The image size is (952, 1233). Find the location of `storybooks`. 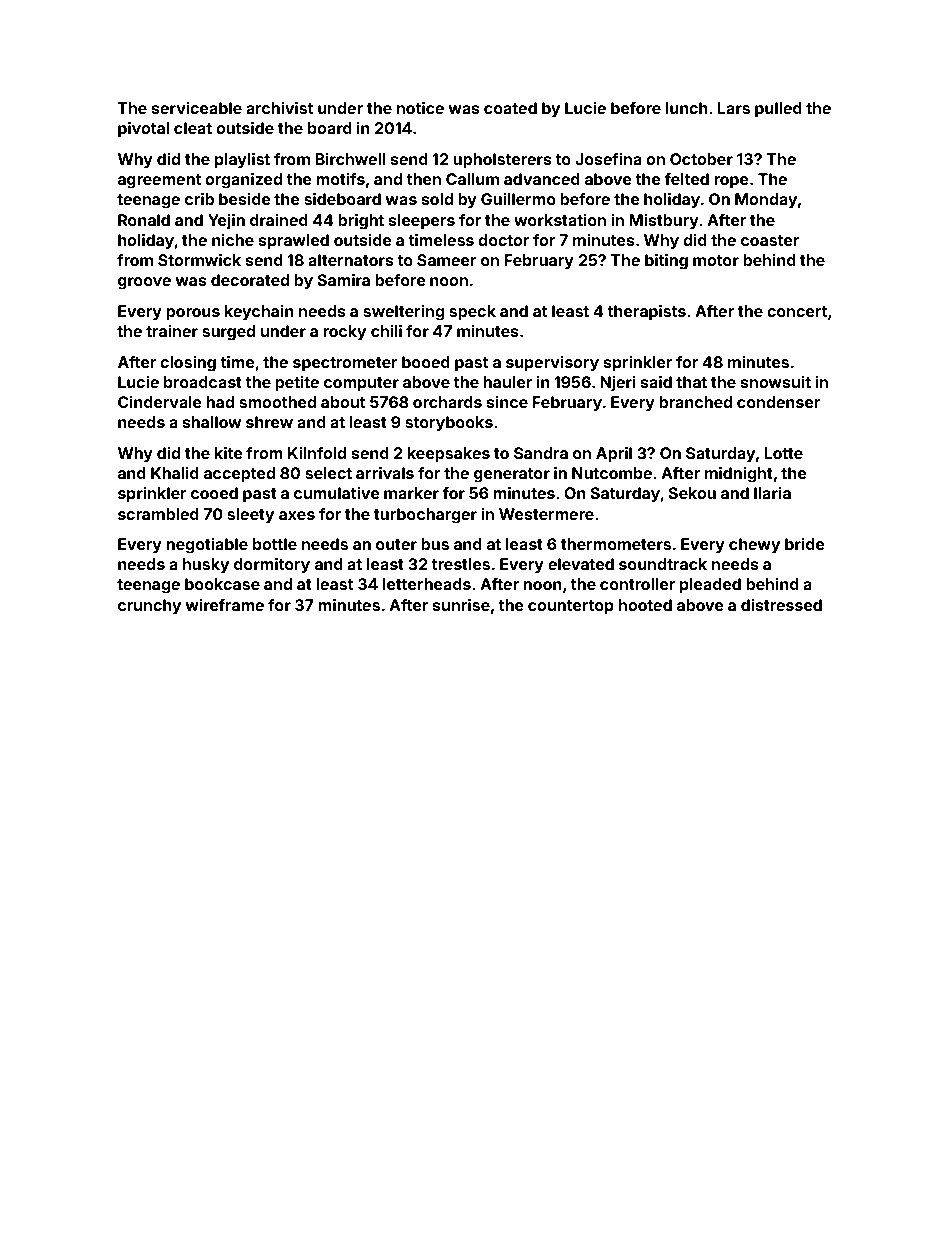

storybooks is located at coordinates (449, 424).
